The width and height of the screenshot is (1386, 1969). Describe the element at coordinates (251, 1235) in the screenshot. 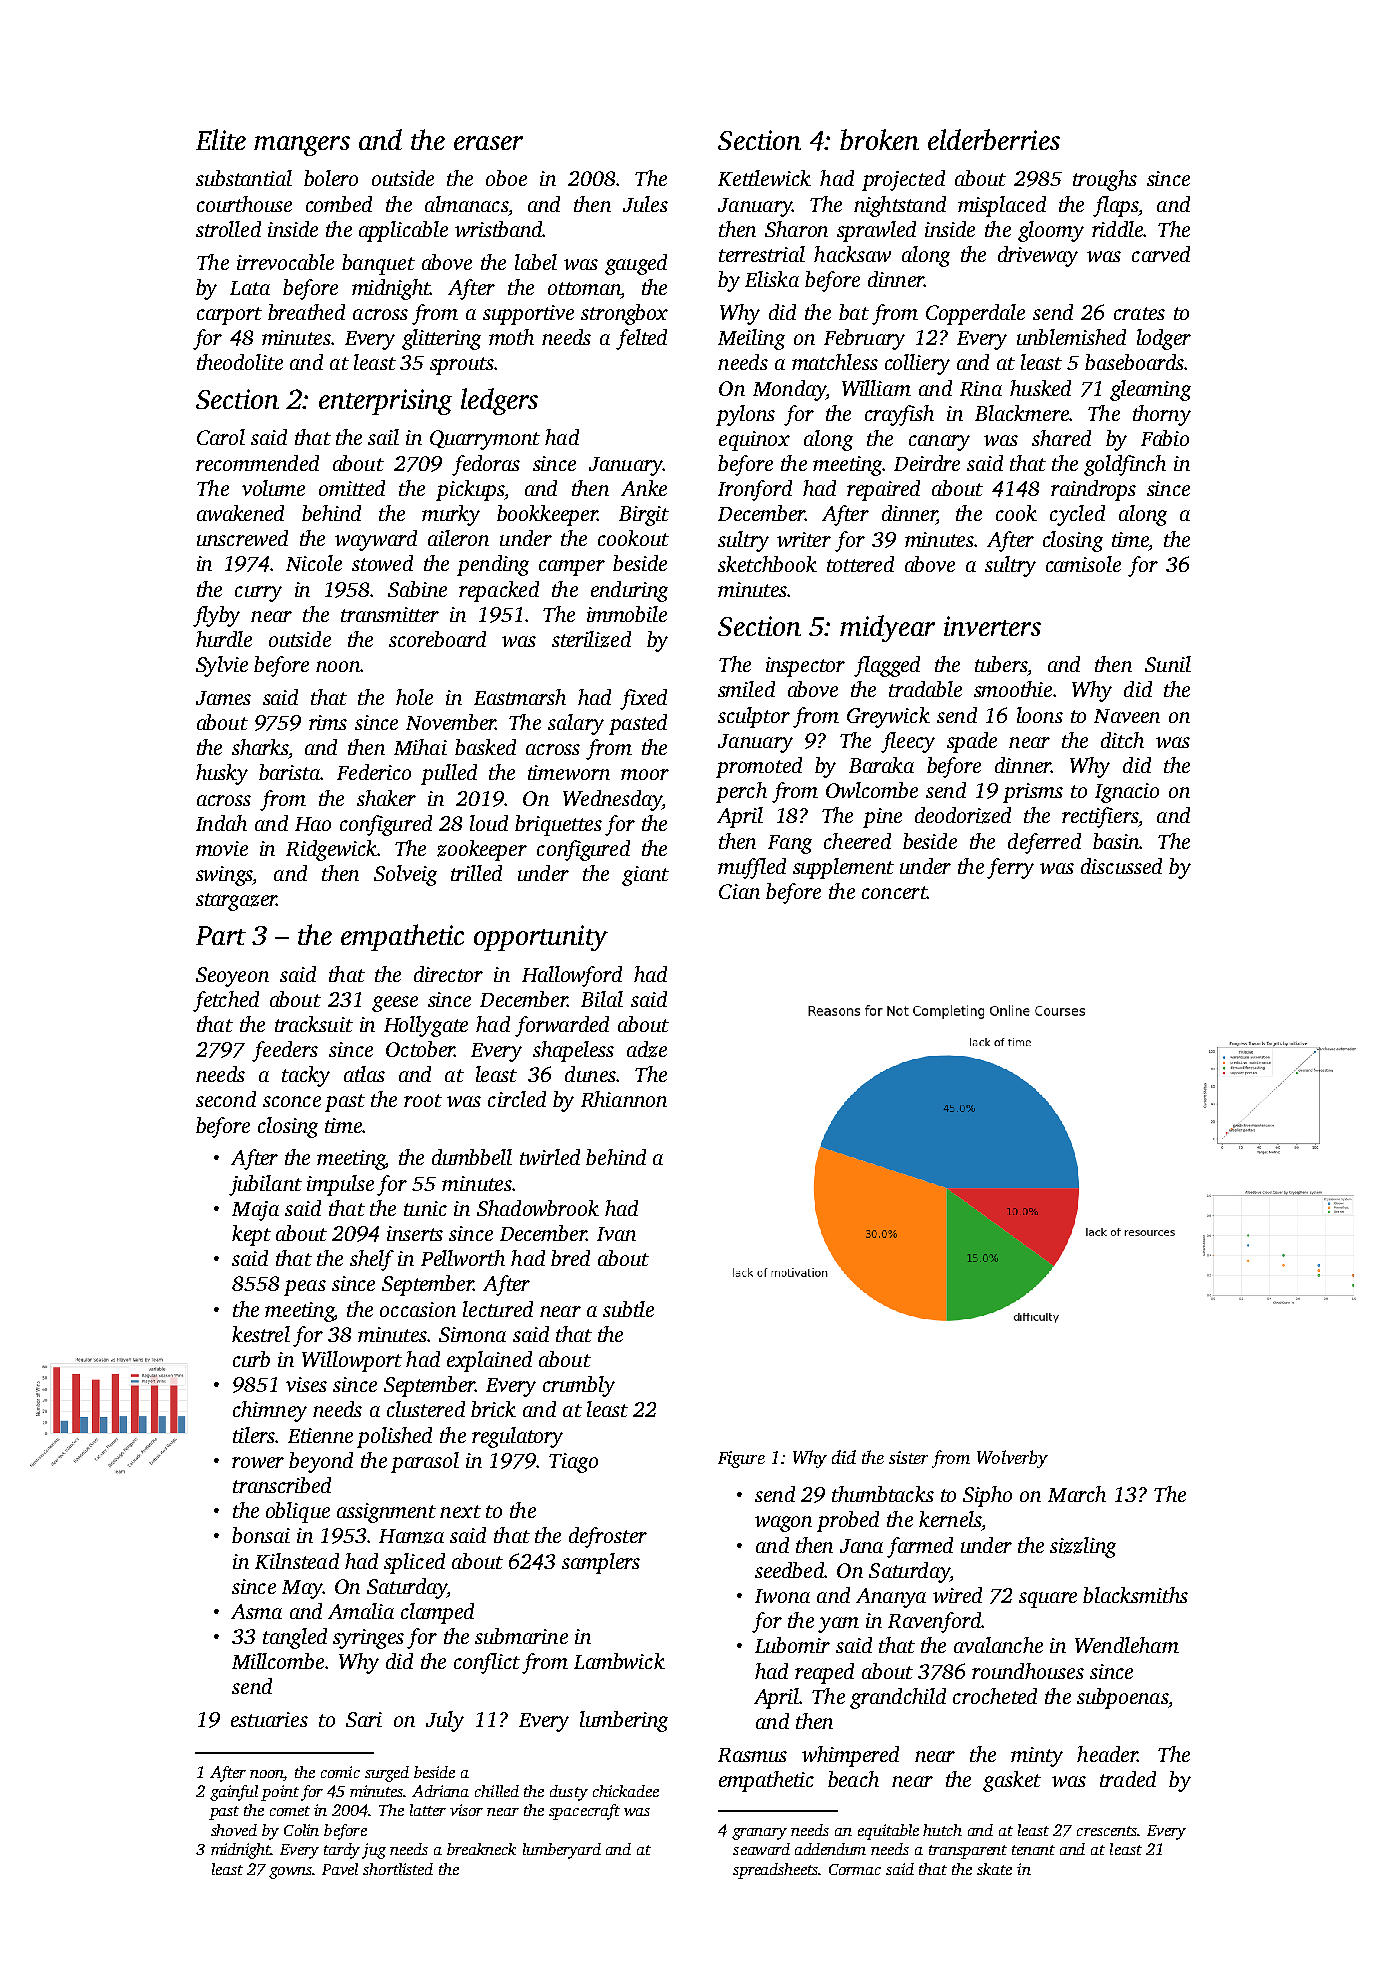

I see `kept` at that location.
